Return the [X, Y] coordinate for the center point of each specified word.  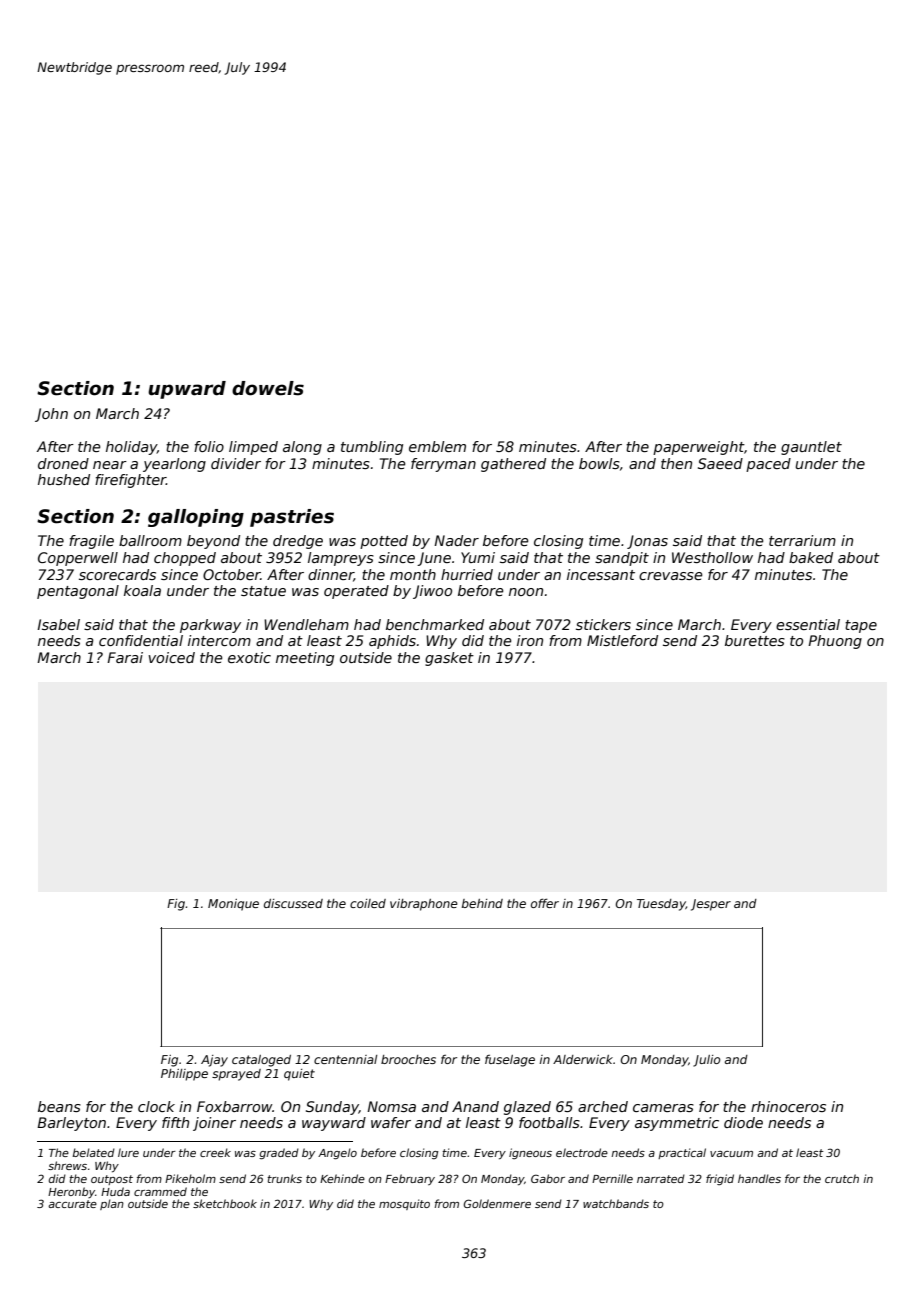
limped [253, 448]
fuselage [510, 1061]
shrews [67, 1165]
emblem [437, 446]
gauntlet [811, 448]
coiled [368, 903]
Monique [233, 905]
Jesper [711, 905]
